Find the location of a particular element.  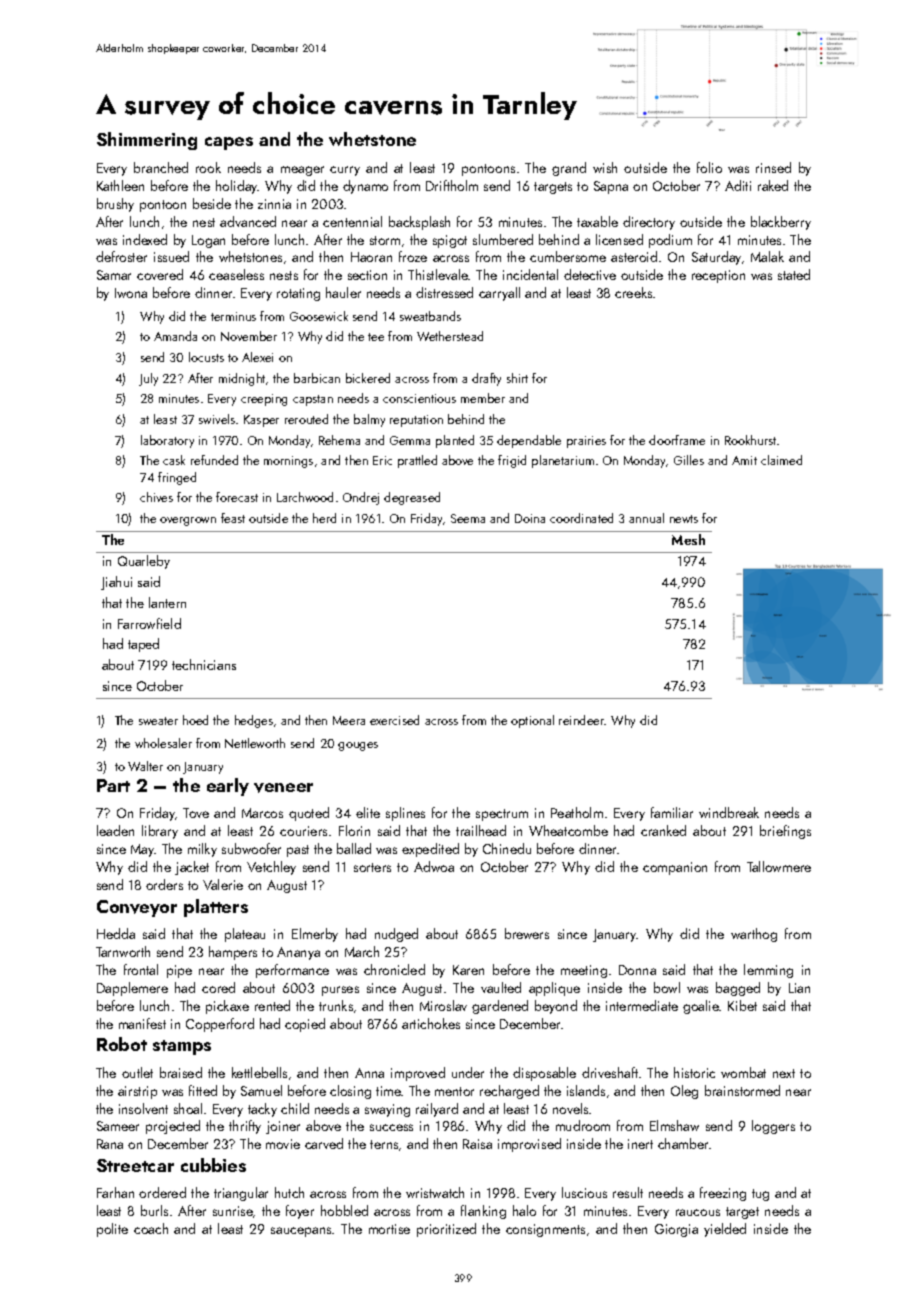

Tallowmere is located at coordinates (779, 866).
